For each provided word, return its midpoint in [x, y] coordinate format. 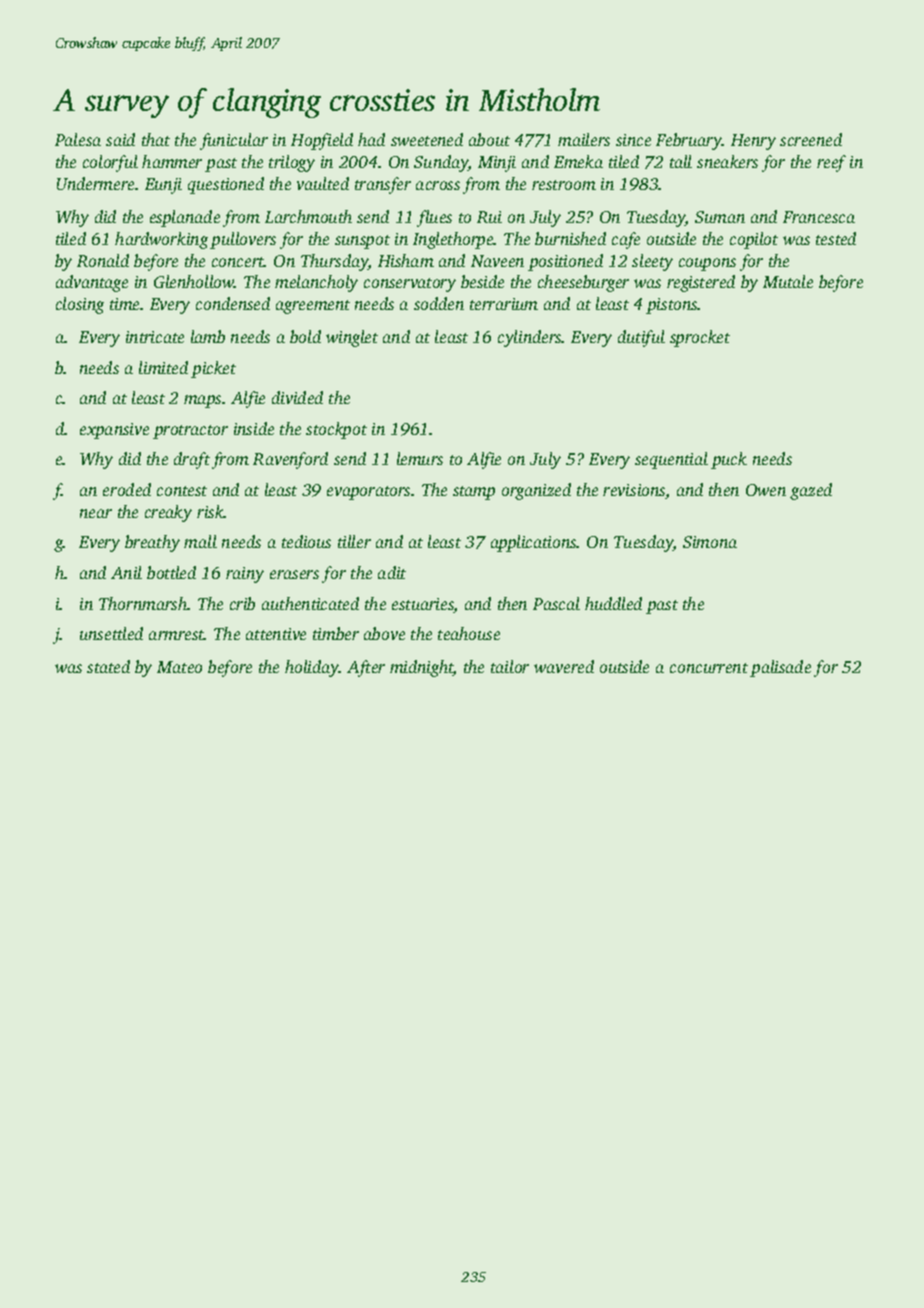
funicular [234, 141]
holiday [312, 668]
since [633, 140]
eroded [127, 489]
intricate [155, 337]
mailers [584, 139]
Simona [710, 542]
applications [534, 543]
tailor [510, 666]
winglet [352, 338]
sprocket [700, 338]
